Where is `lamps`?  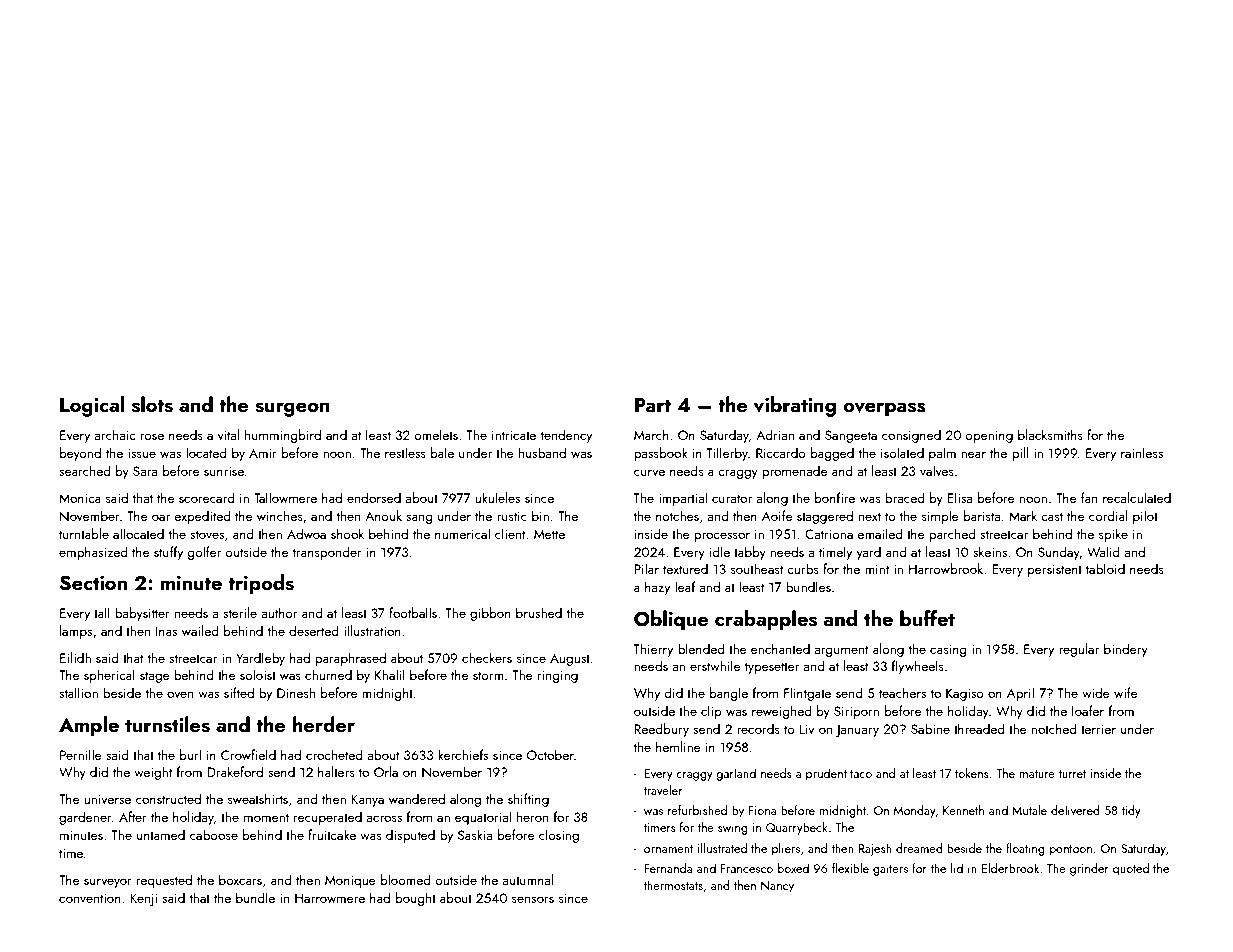 lamps is located at coordinates (76, 632).
